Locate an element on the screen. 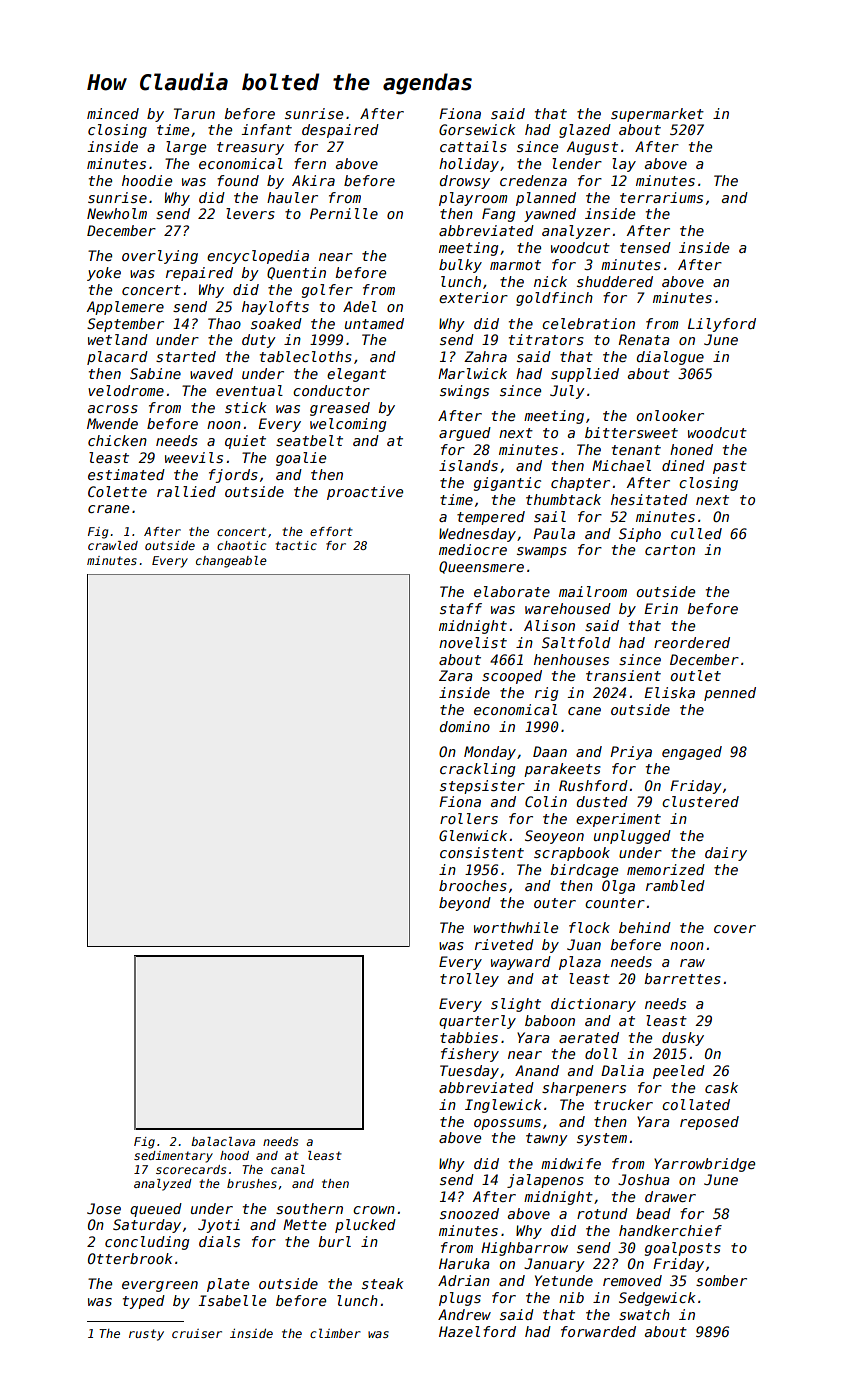 The height and width of the screenshot is (1400, 849). beyond is located at coordinates (465, 904).
